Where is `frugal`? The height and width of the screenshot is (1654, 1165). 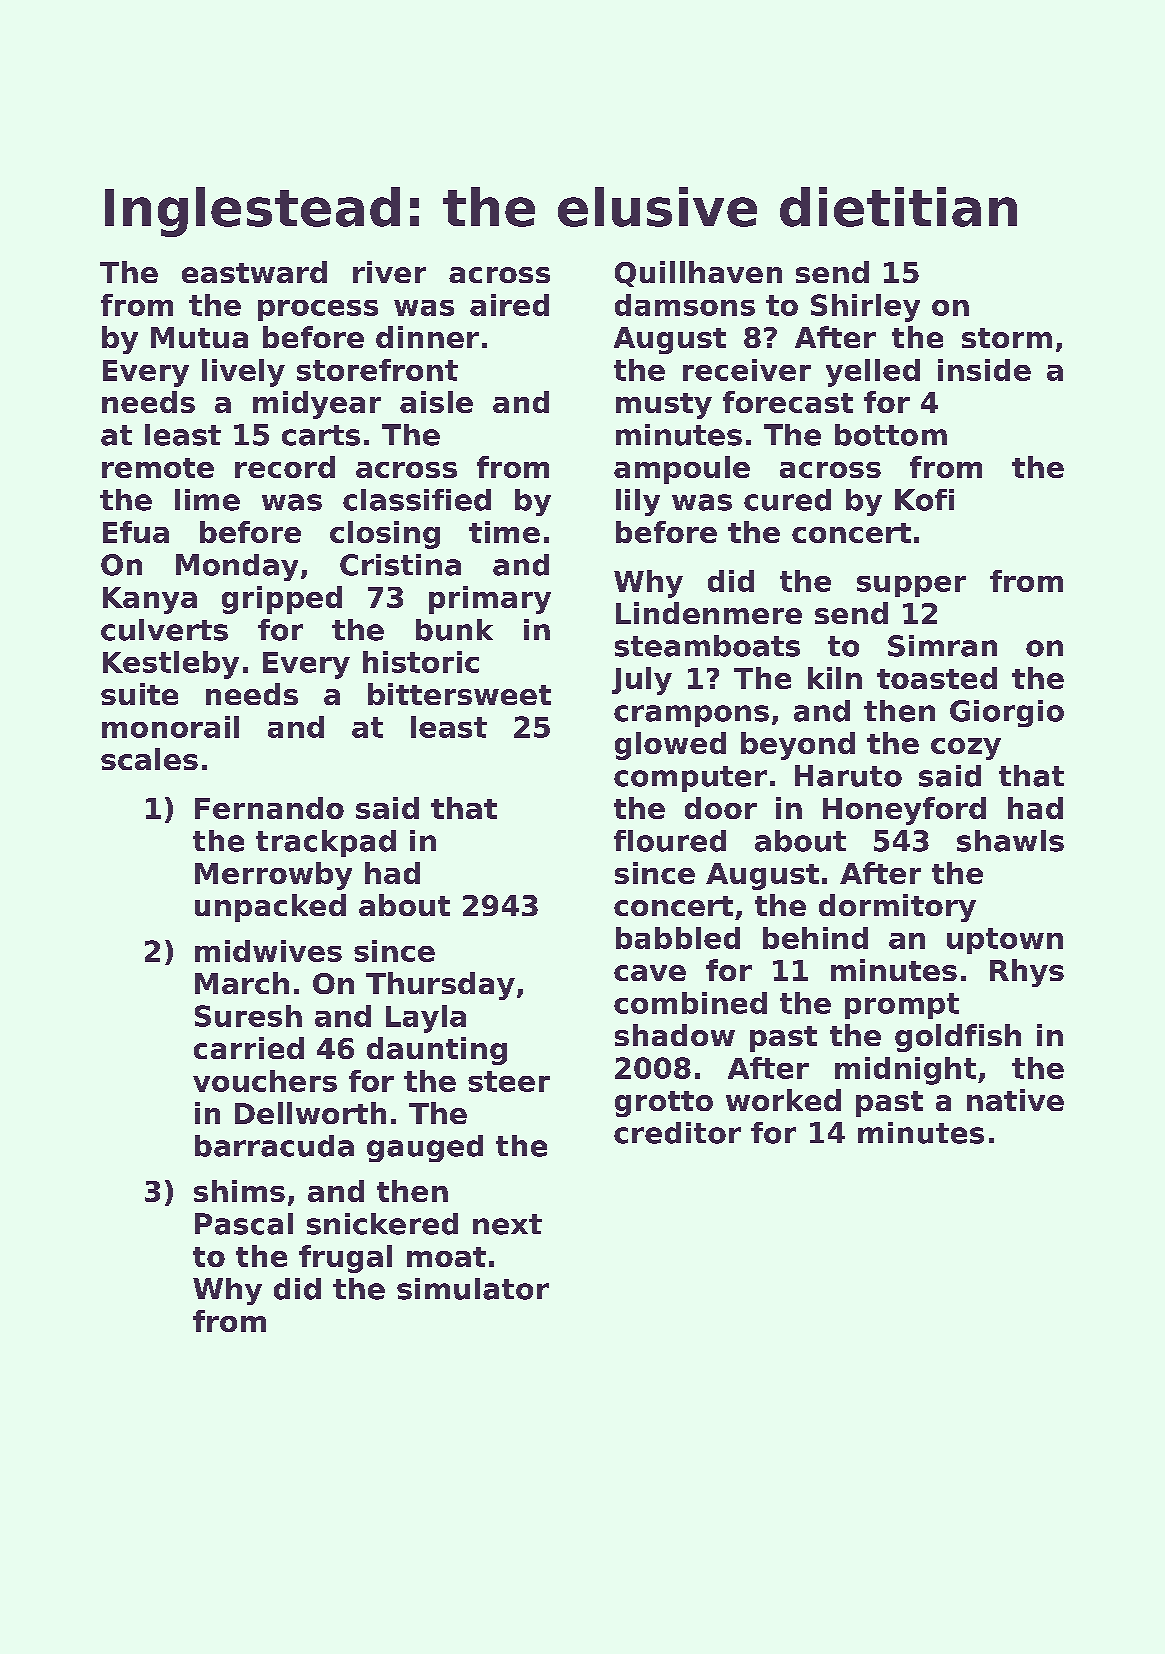 frugal is located at coordinates (345, 1259).
